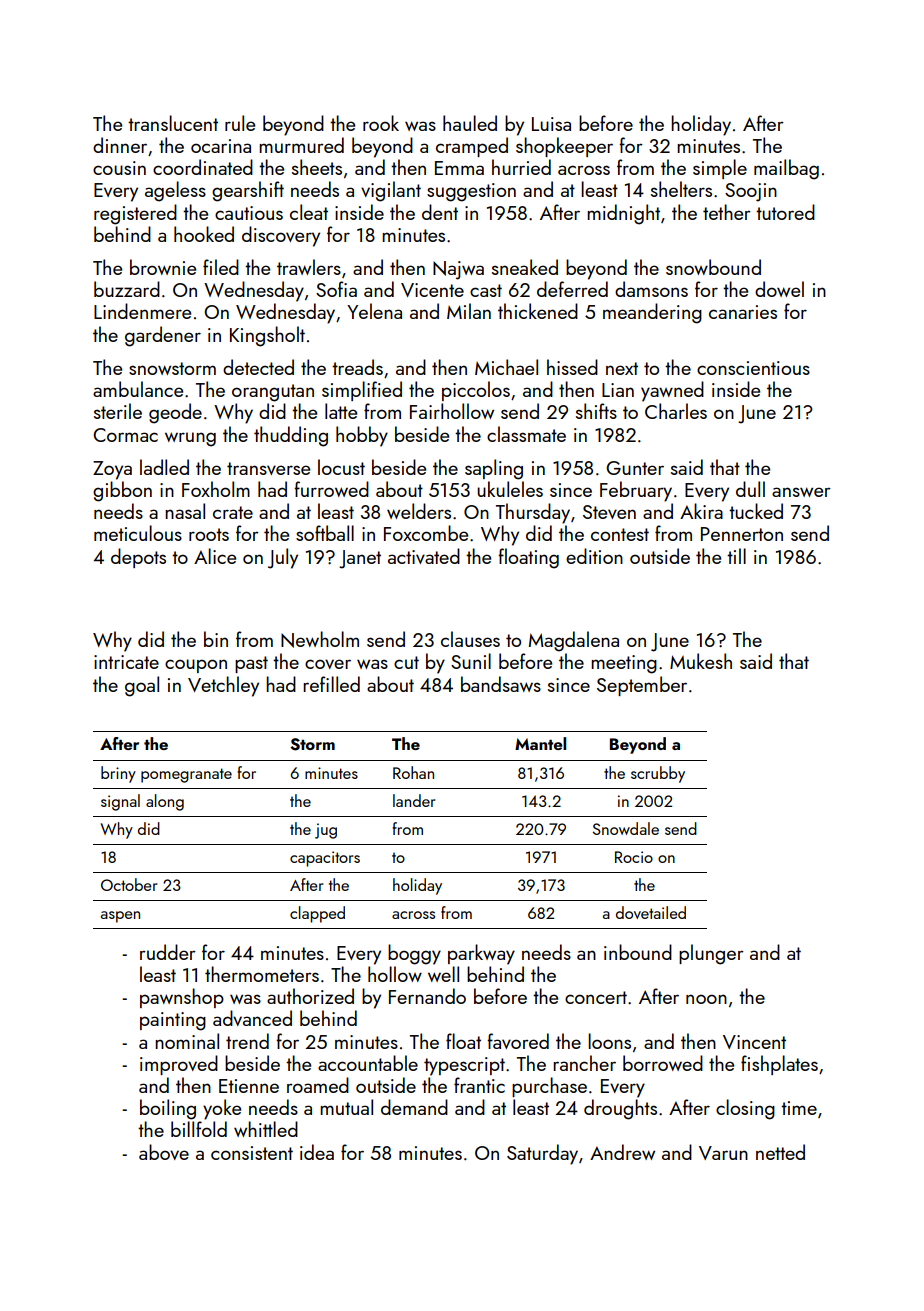 The height and width of the page is (1311, 924). I want to click on meandering, so click(652, 313).
